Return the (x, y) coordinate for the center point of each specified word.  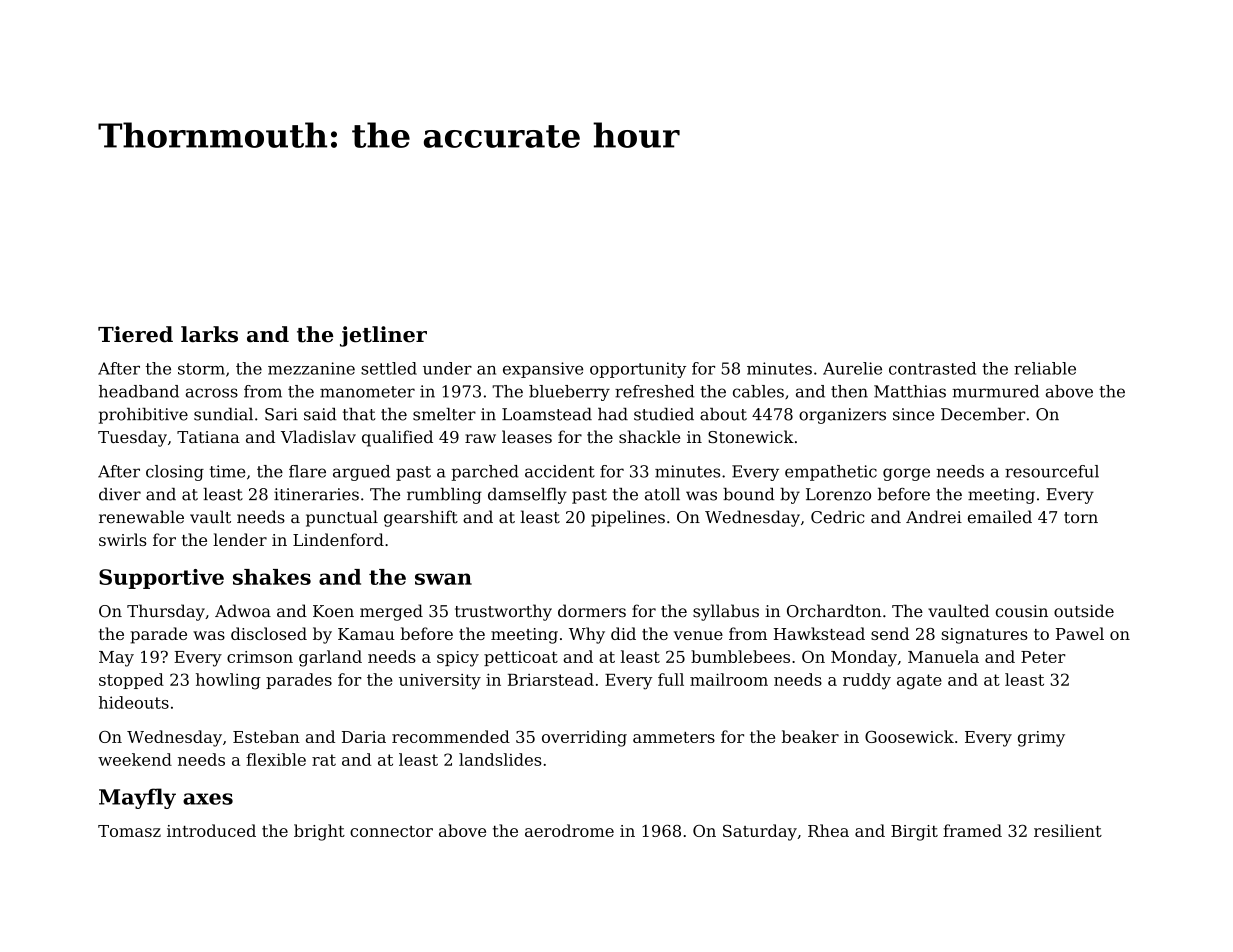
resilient (1068, 830)
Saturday (760, 832)
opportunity (638, 370)
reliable (1045, 368)
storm (201, 369)
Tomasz (129, 831)
